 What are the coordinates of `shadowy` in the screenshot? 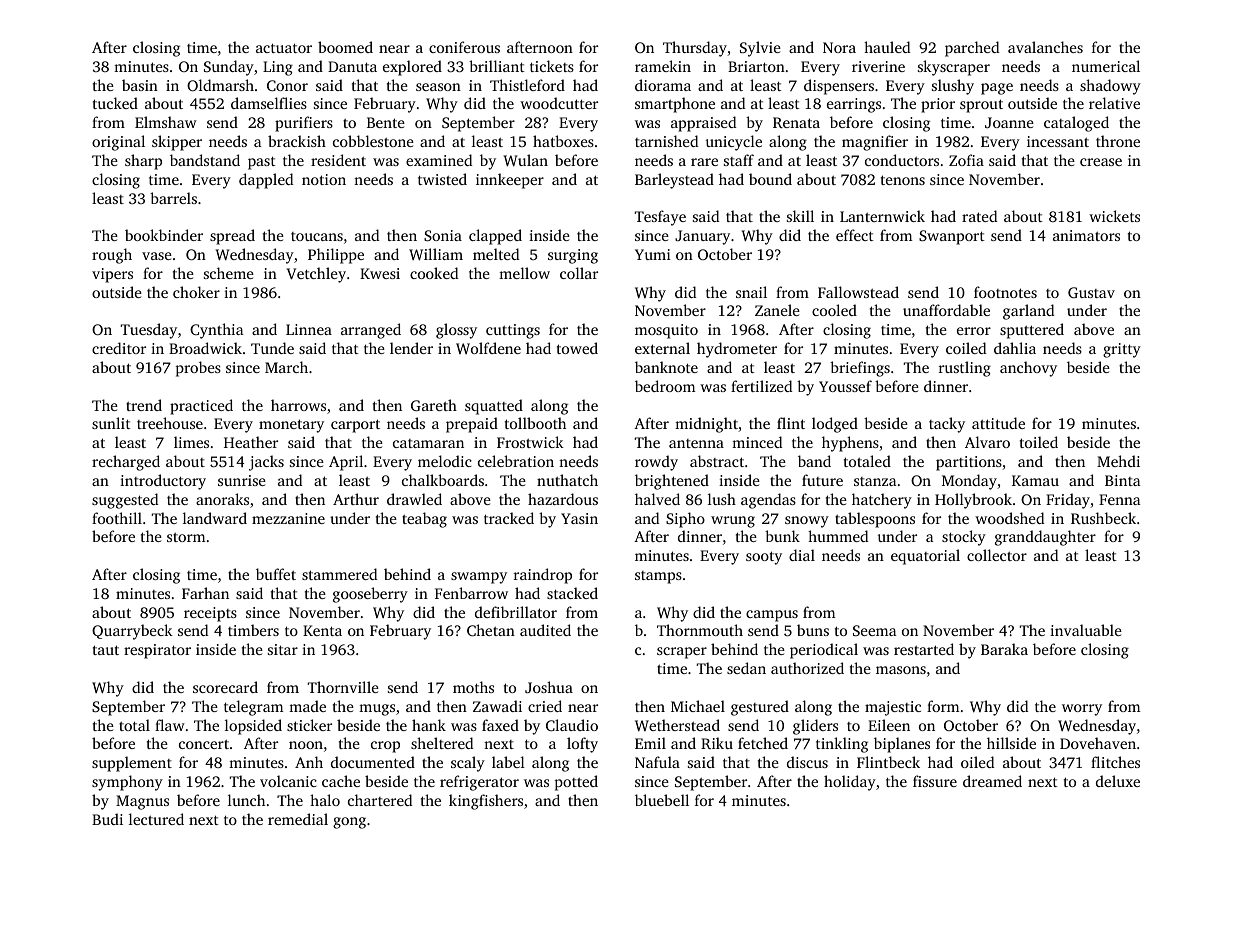 It's located at (1110, 87).
